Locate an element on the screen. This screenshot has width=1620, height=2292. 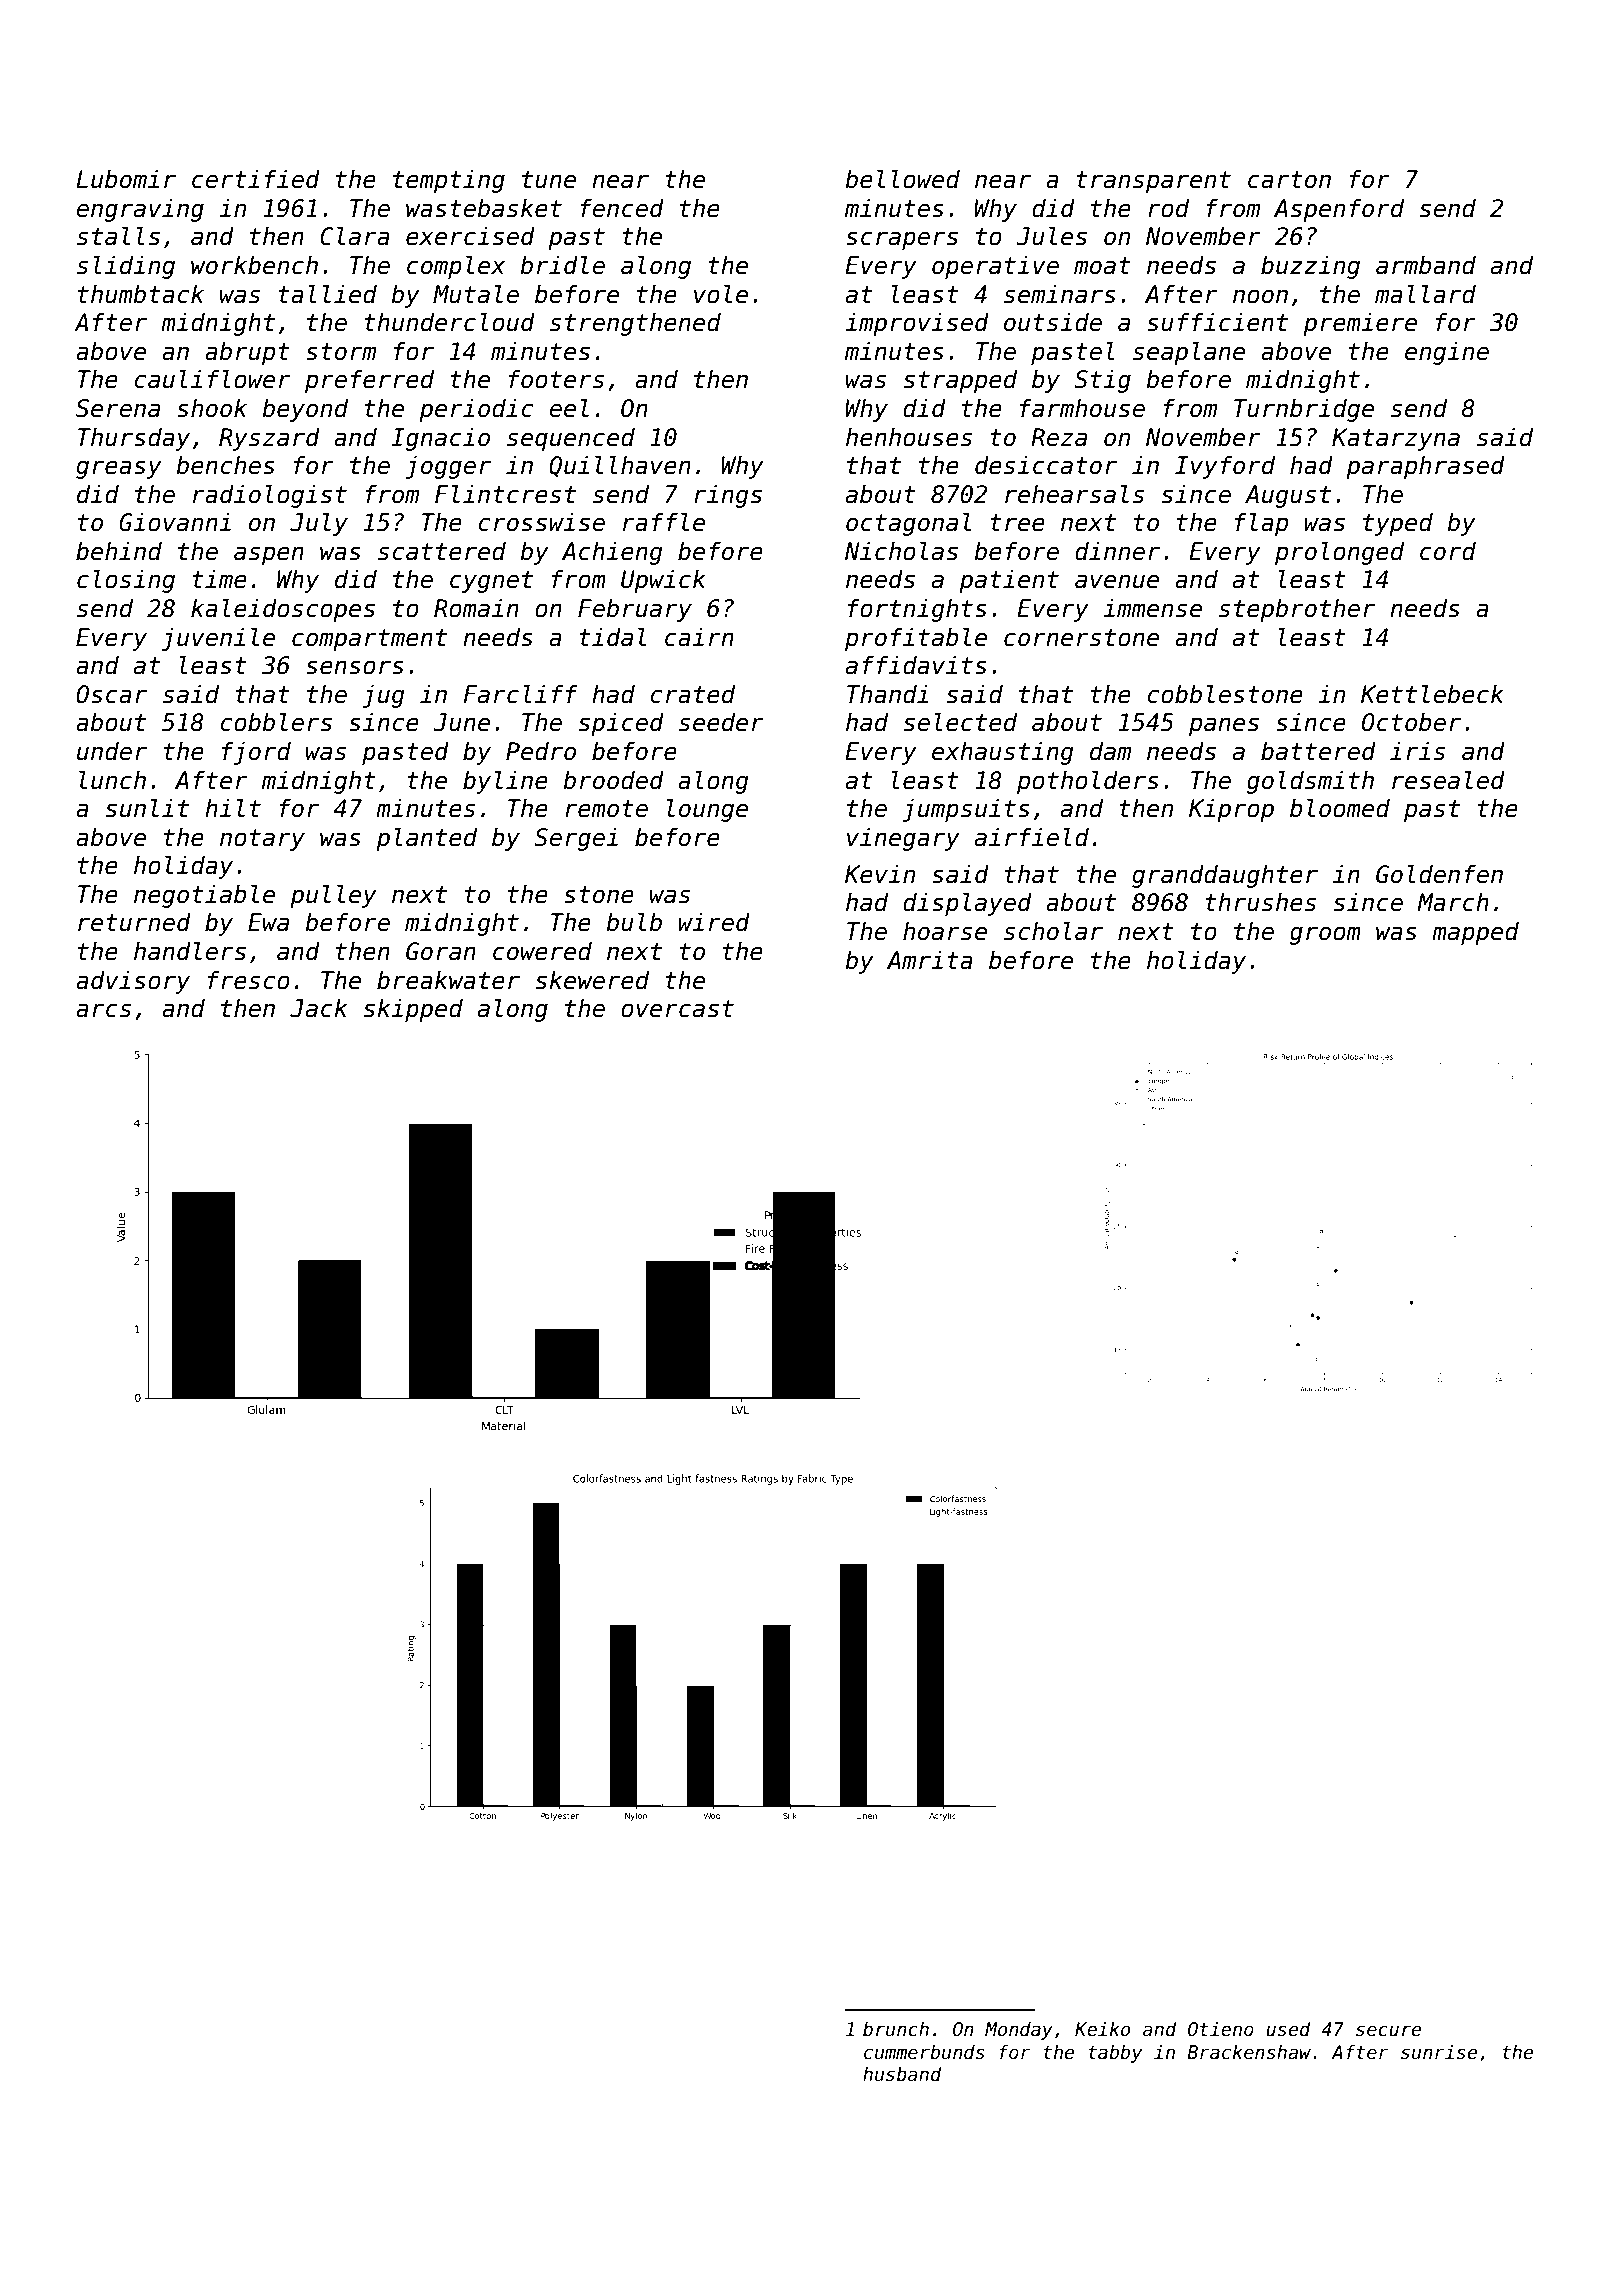
groom is located at coordinates (1325, 935).
